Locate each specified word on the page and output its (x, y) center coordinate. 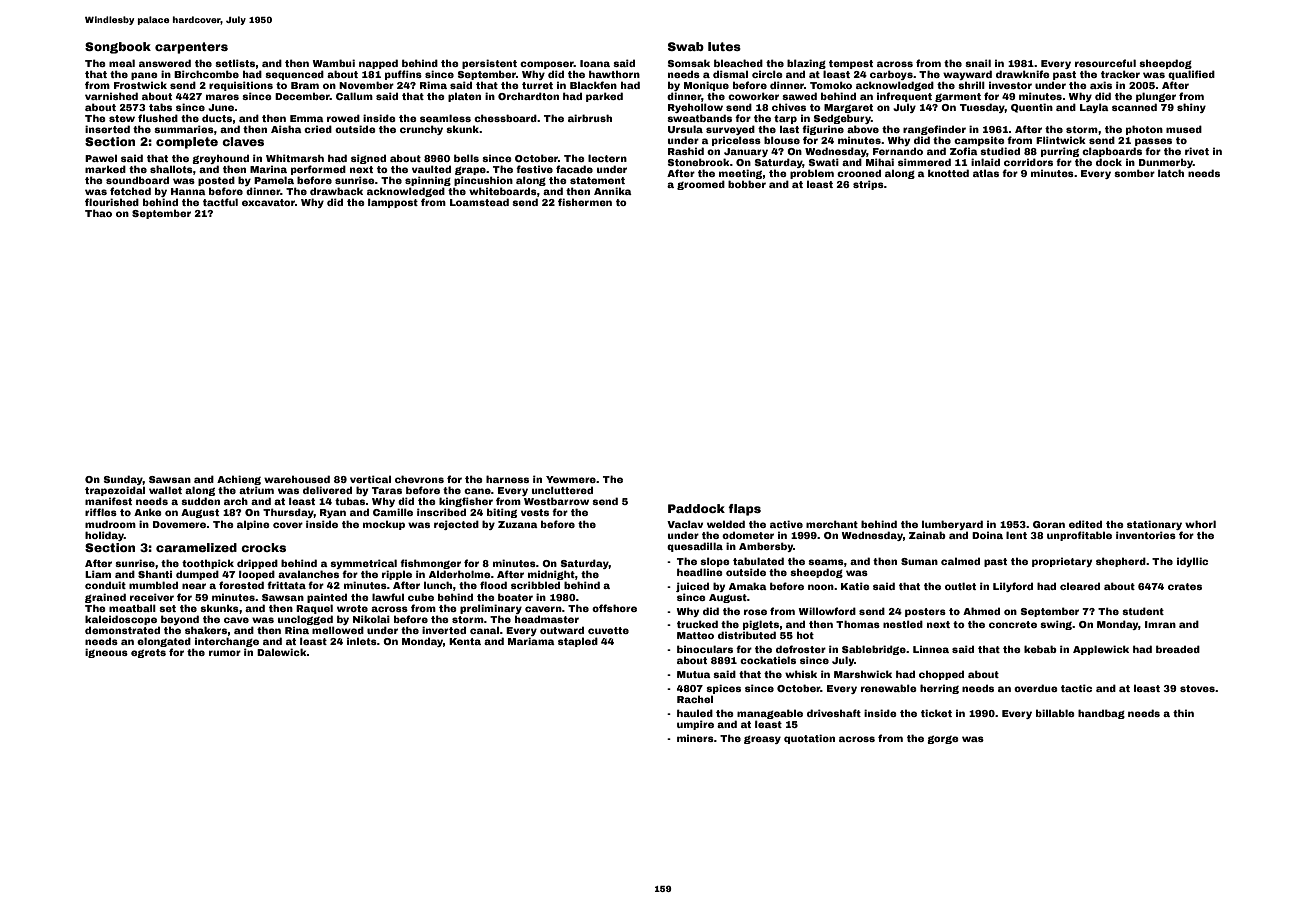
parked (604, 97)
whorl (1200, 524)
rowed (343, 118)
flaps (744, 510)
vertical (370, 479)
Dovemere (179, 524)
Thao (98, 213)
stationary (1154, 525)
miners (695, 738)
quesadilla (695, 547)
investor (1010, 85)
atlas (986, 173)
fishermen (585, 202)
